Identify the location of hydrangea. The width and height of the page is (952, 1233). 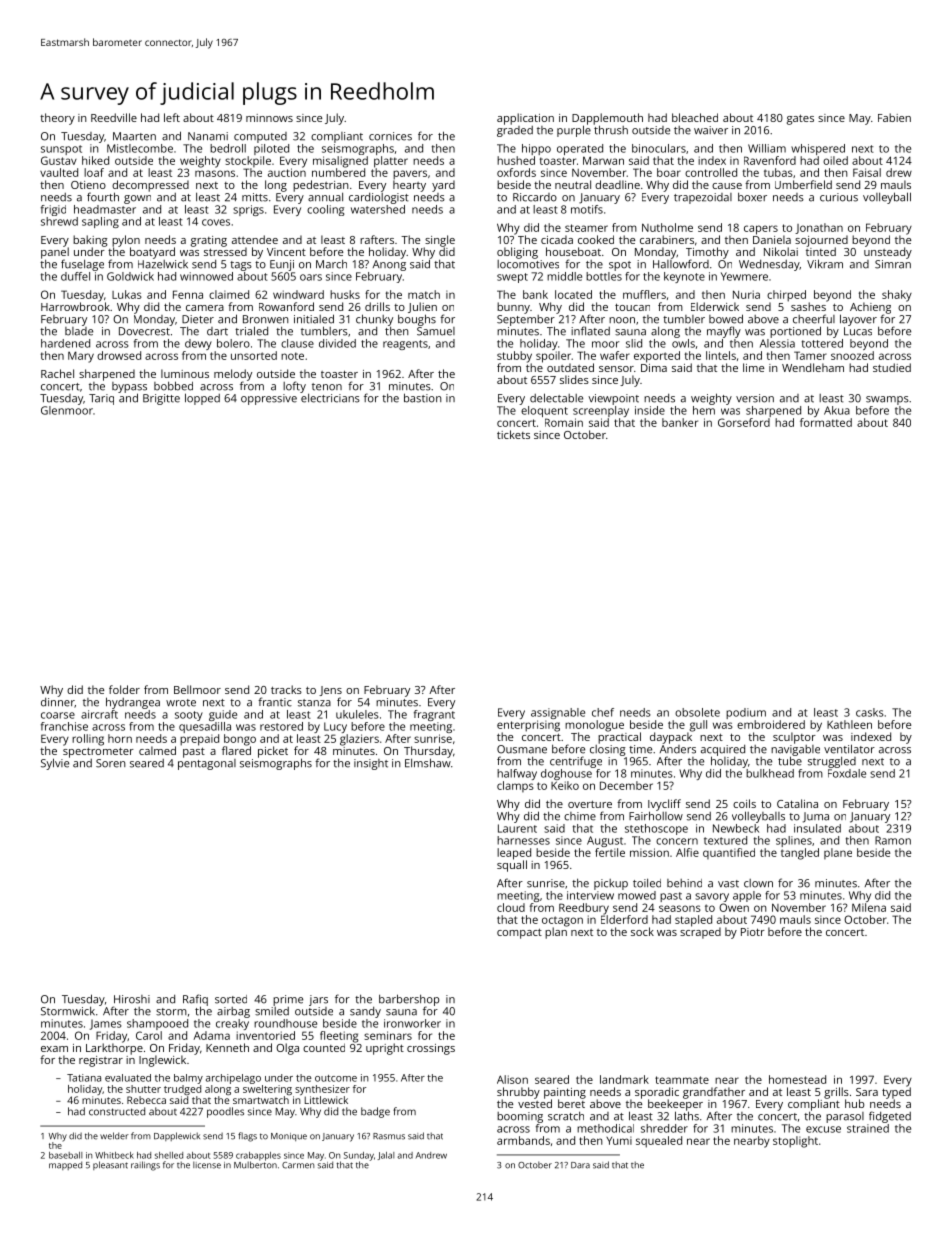
(133, 703).
